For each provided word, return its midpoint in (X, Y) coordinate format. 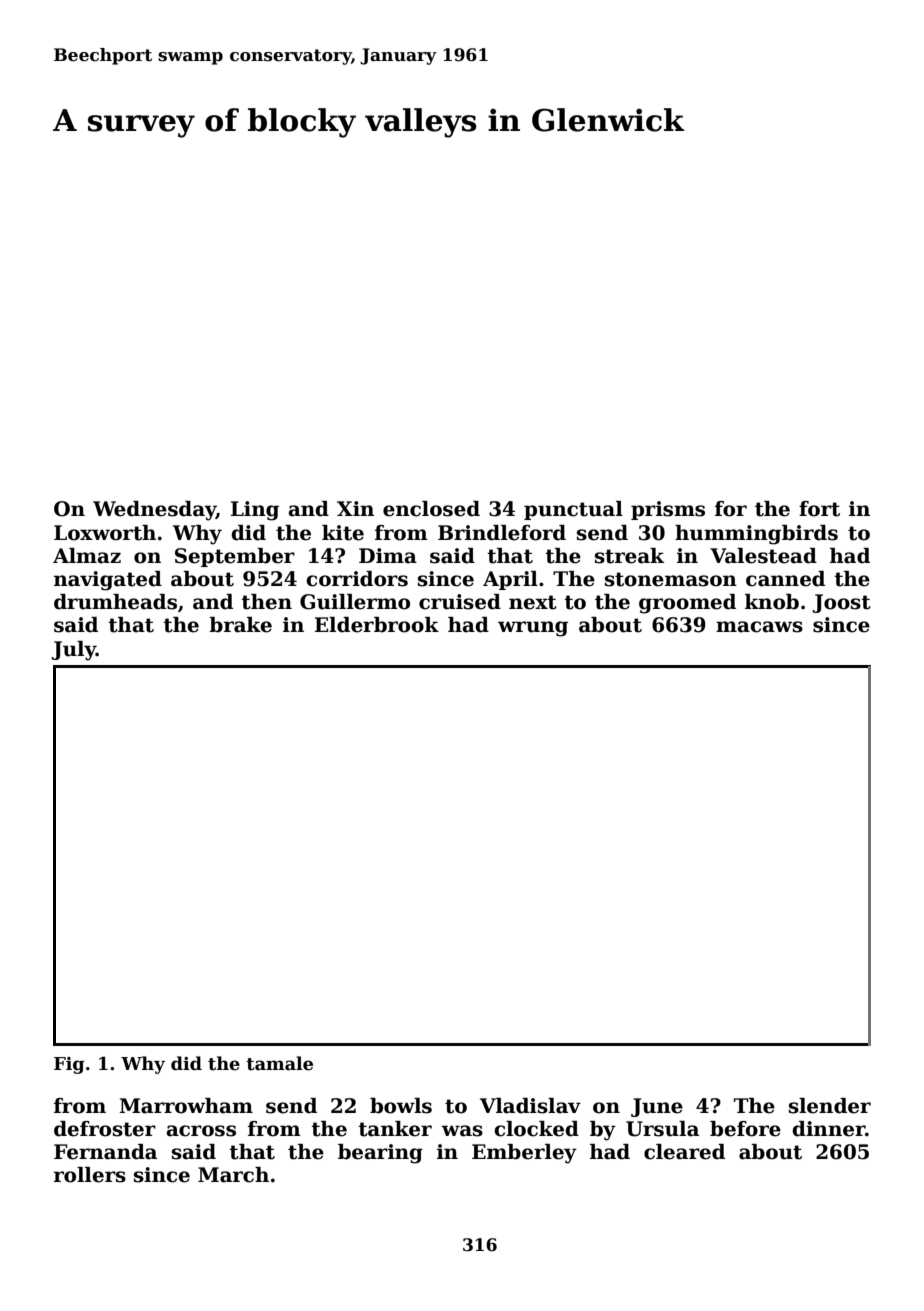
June (657, 1107)
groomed (687, 604)
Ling (255, 511)
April (510, 580)
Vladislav (530, 1106)
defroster (105, 1129)
